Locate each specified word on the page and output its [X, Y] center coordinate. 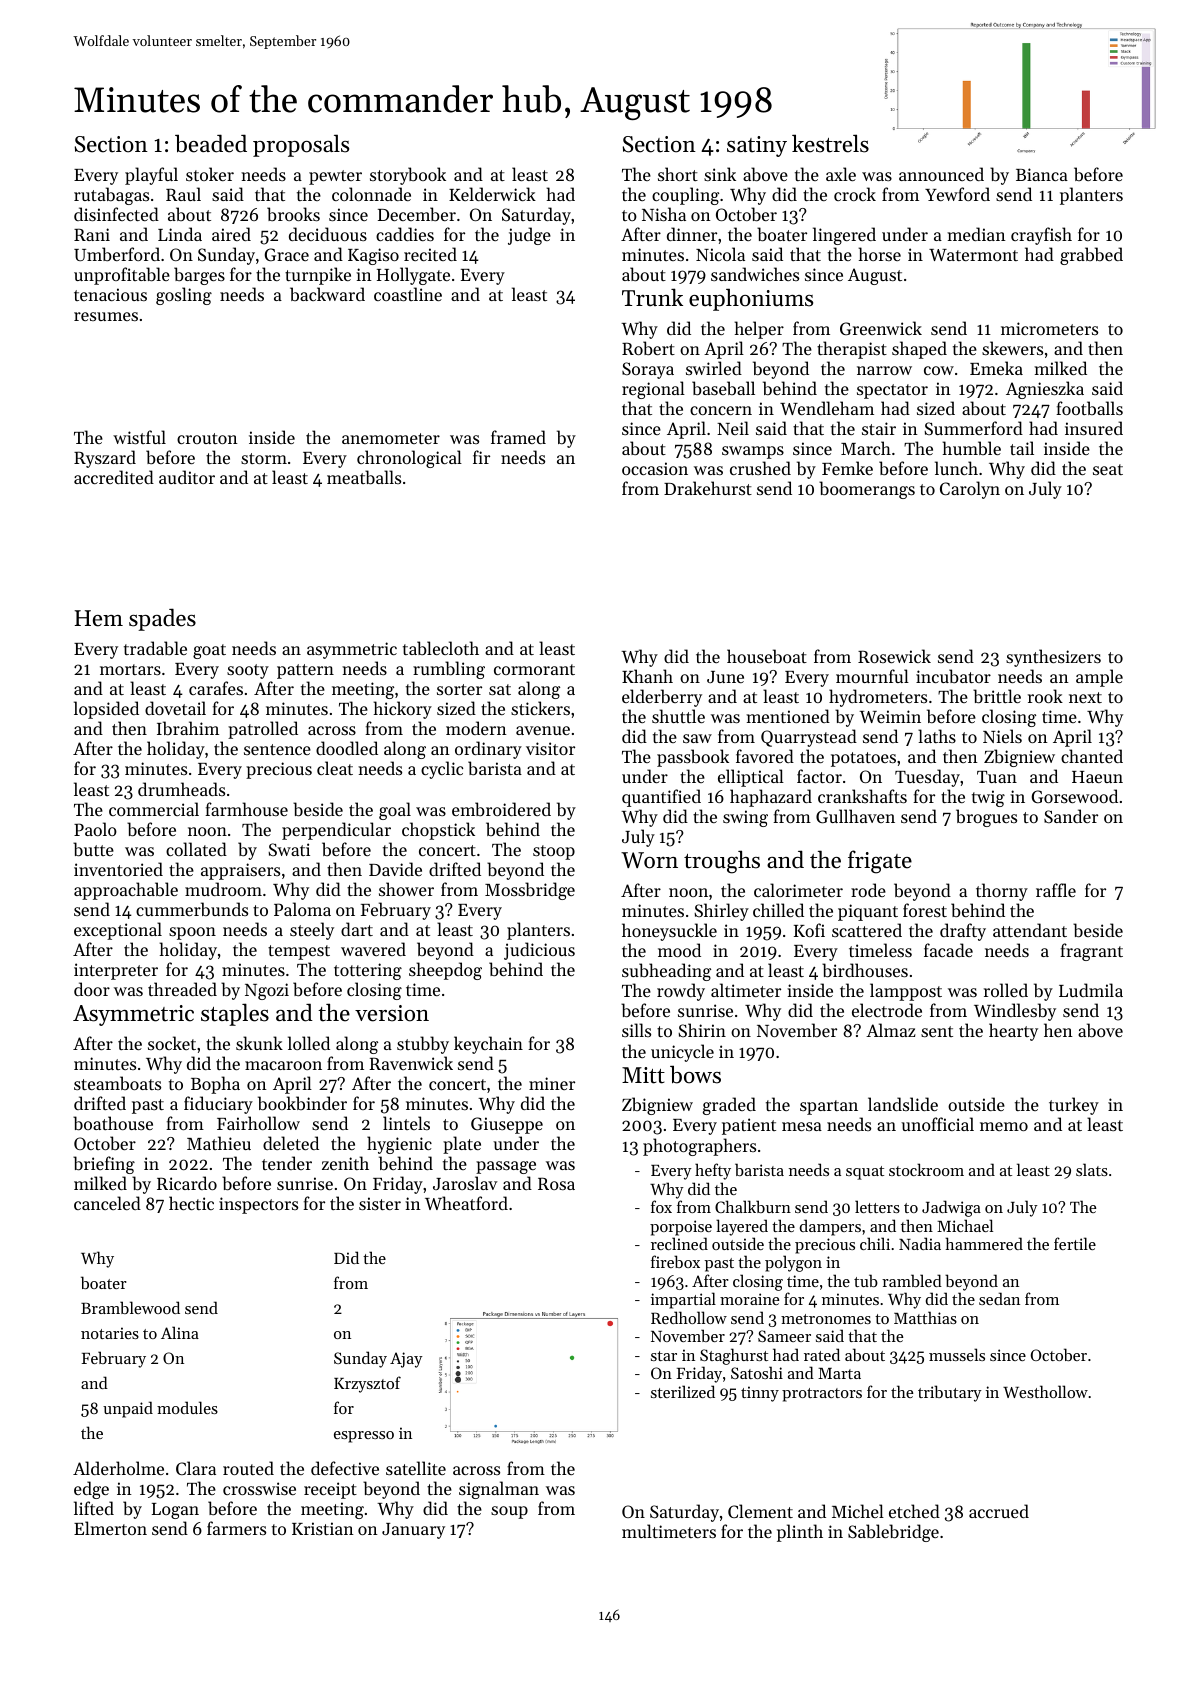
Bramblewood [130, 1307]
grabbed [1091, 256]
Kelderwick [492, 194]
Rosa [556, 1183]
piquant [868, 912]
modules [187, 1407]
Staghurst [734, 1356]
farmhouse [246, 809]
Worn [649, 860]
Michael [965, 1225]
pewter [335, 177]
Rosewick [894, 656]
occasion [655, 468]
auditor [187, 477]
